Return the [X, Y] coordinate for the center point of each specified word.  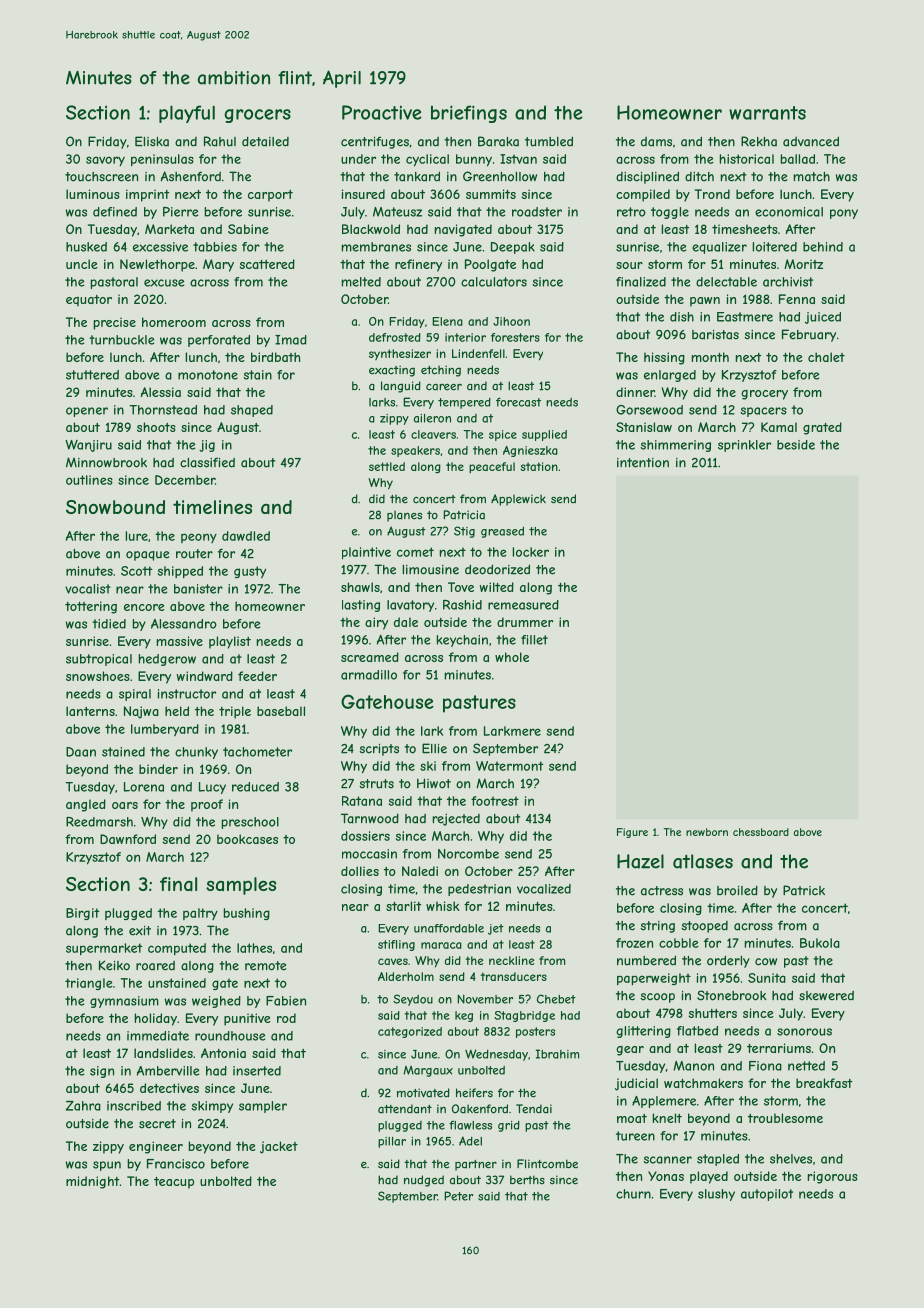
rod [286, 1018]
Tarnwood [370, 818]
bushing [246, 914]
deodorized [497, 569]
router [194, 554]
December [185, 480]
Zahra [83, 1106]
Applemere [664, 1102]
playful [187, 114]
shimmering [675, 446]
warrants [767, 113]
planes [404, 516]
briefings [469, 114]
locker [530, 552]
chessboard [761, 832]
